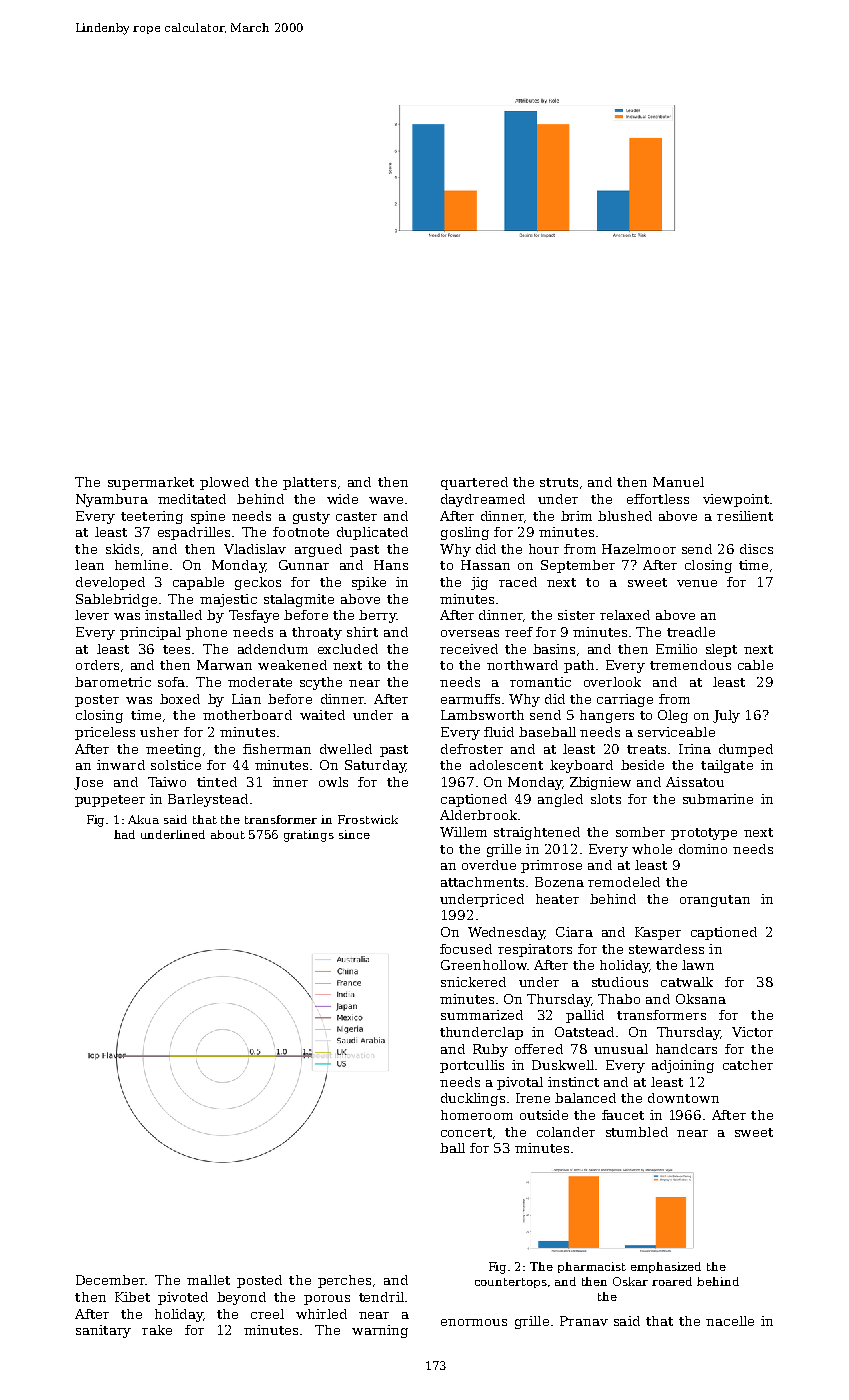 This screenshot has width=849, height=1400. Describe the element at coordinates (690, 665) in the screenshot. I see `tremendous` at that location.
